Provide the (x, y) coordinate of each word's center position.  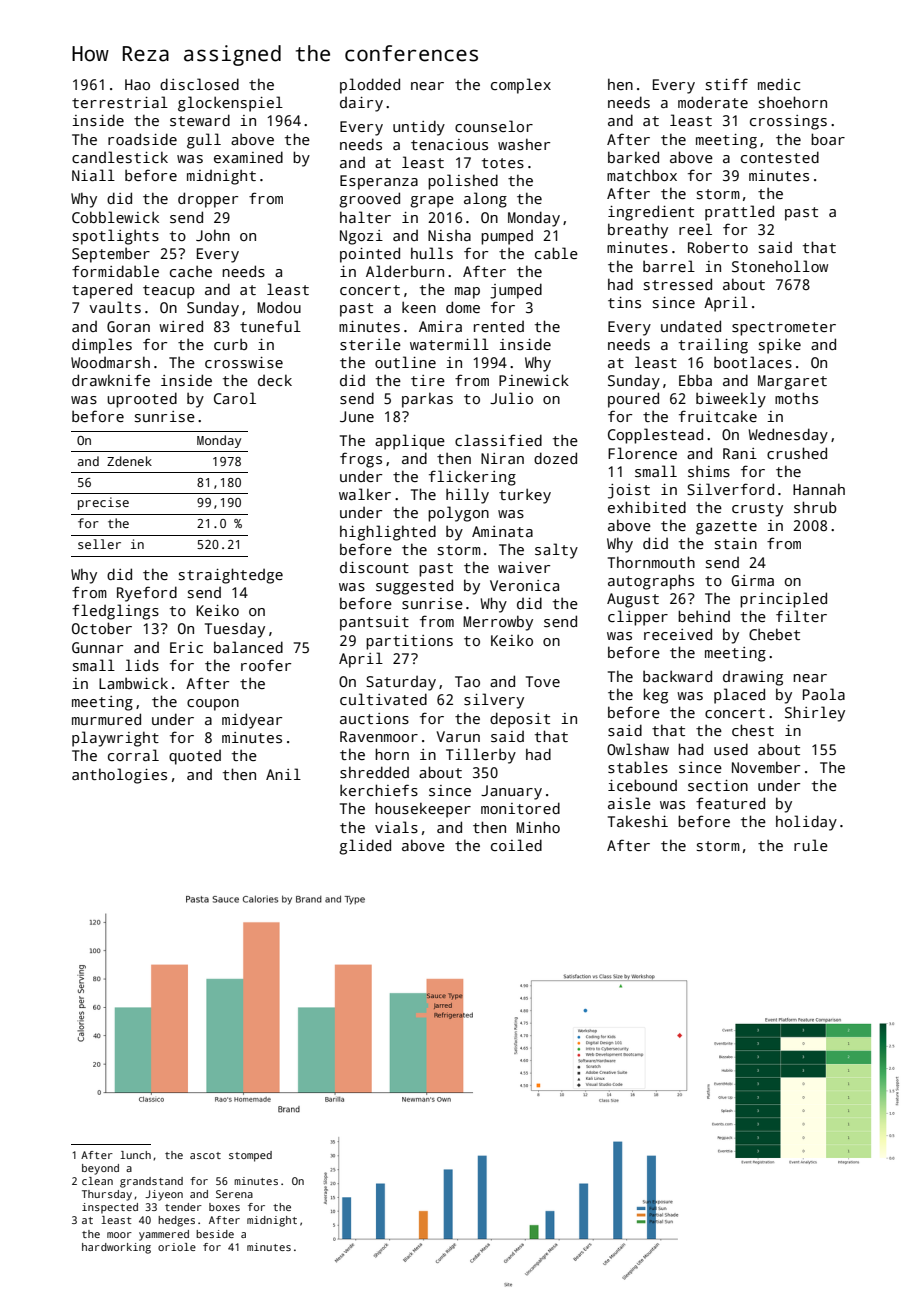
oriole (177, 1247)
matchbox (642, 175)
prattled (739, 213)
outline (405, 362)
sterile (370, 344)
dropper (208, 200)
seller (99, 544)
